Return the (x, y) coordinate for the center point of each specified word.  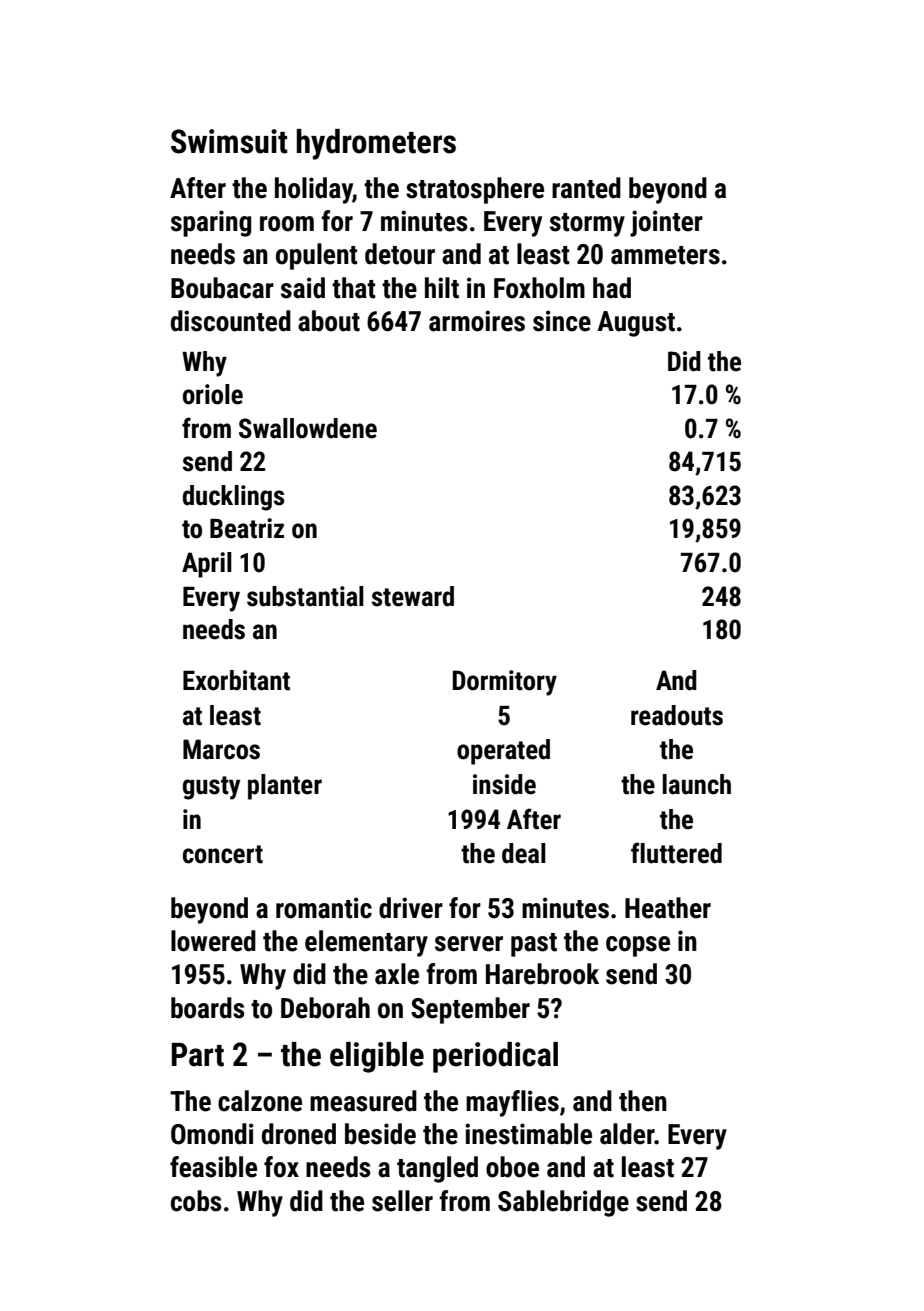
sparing (211, 223)
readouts (677, 715)
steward (413, 596)
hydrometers (376, 144)
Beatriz (247, 528)
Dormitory (505, 683)
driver (411, 908)
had (612, 288)
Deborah (325, 1008)
